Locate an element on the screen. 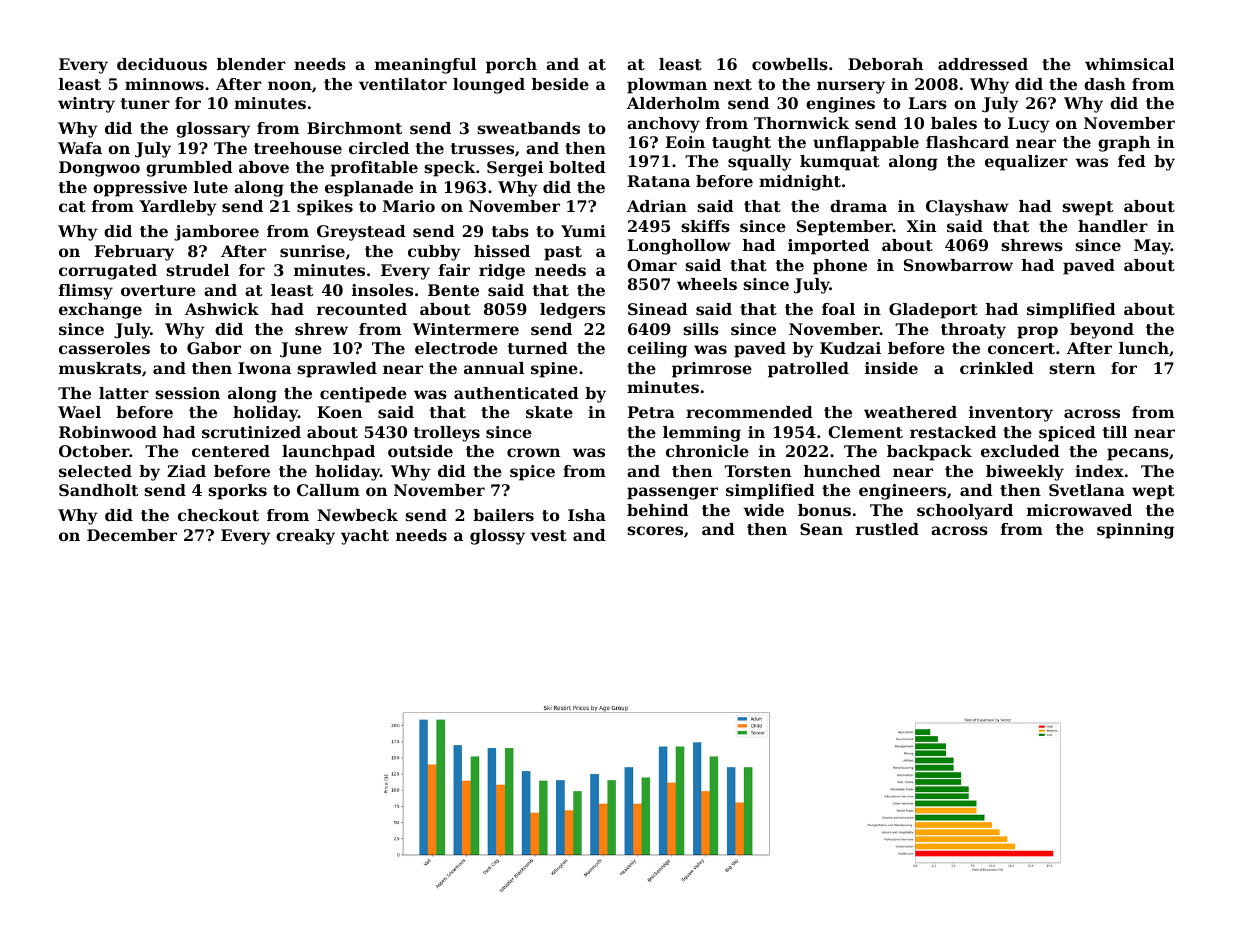 The width and height of the screenshot is (1233, 952). selected is located at coordinates (95, 471).
